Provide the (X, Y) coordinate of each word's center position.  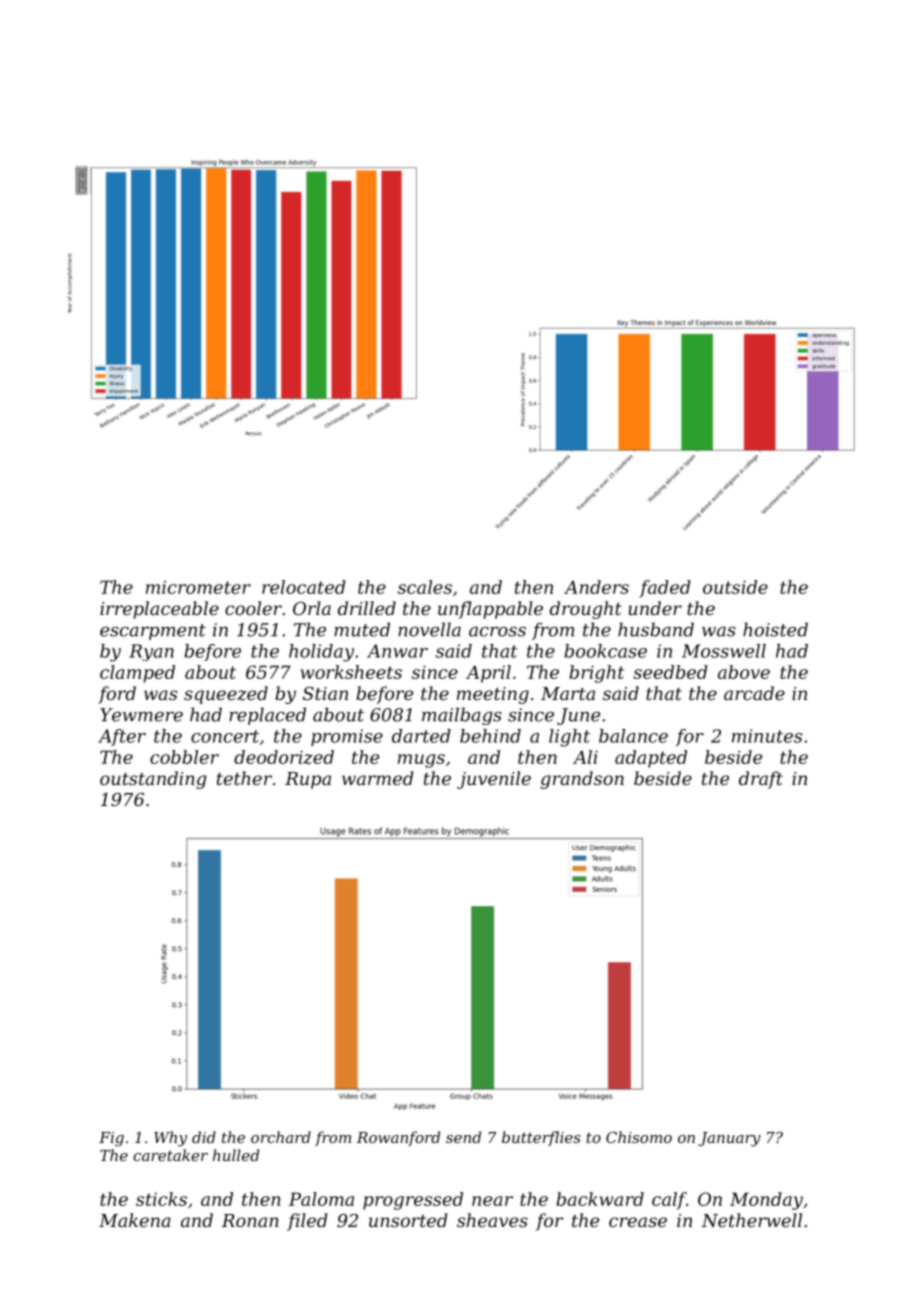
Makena (135, 1220)
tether (244, 778)
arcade (754, 693)
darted (421, 736)
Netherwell (752, 1220)
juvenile (494, 780)
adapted (651, 759)
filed (307, 1222)
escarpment (153, 632)
